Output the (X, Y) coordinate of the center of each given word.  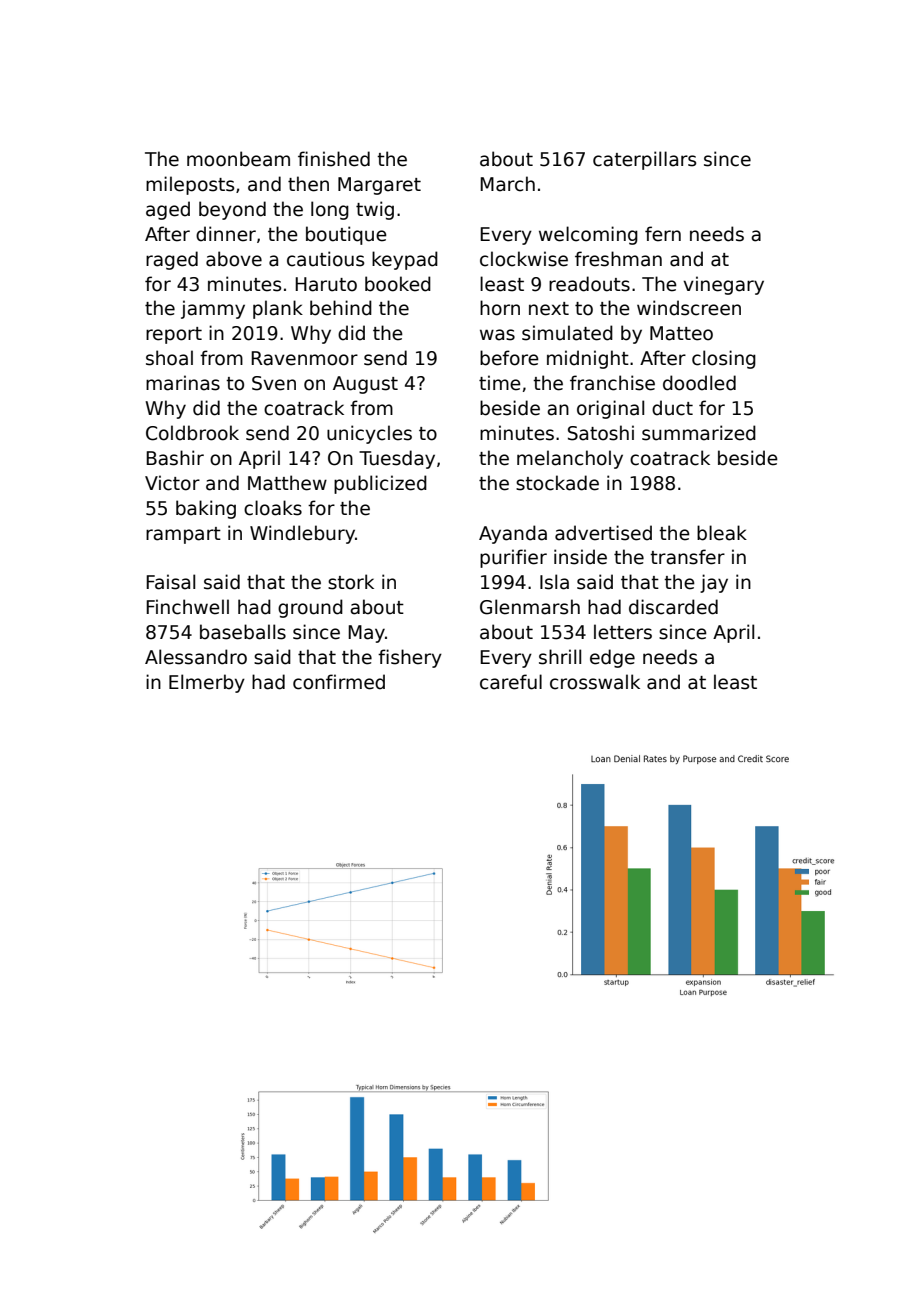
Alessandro (196, 657)
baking (206, 509)
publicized (380, 484)
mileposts (190, 185)
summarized (699, 433)
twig (375, 210)
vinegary (723, 285)
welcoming (588, 235)
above (234, 259)
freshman (618, 259)
